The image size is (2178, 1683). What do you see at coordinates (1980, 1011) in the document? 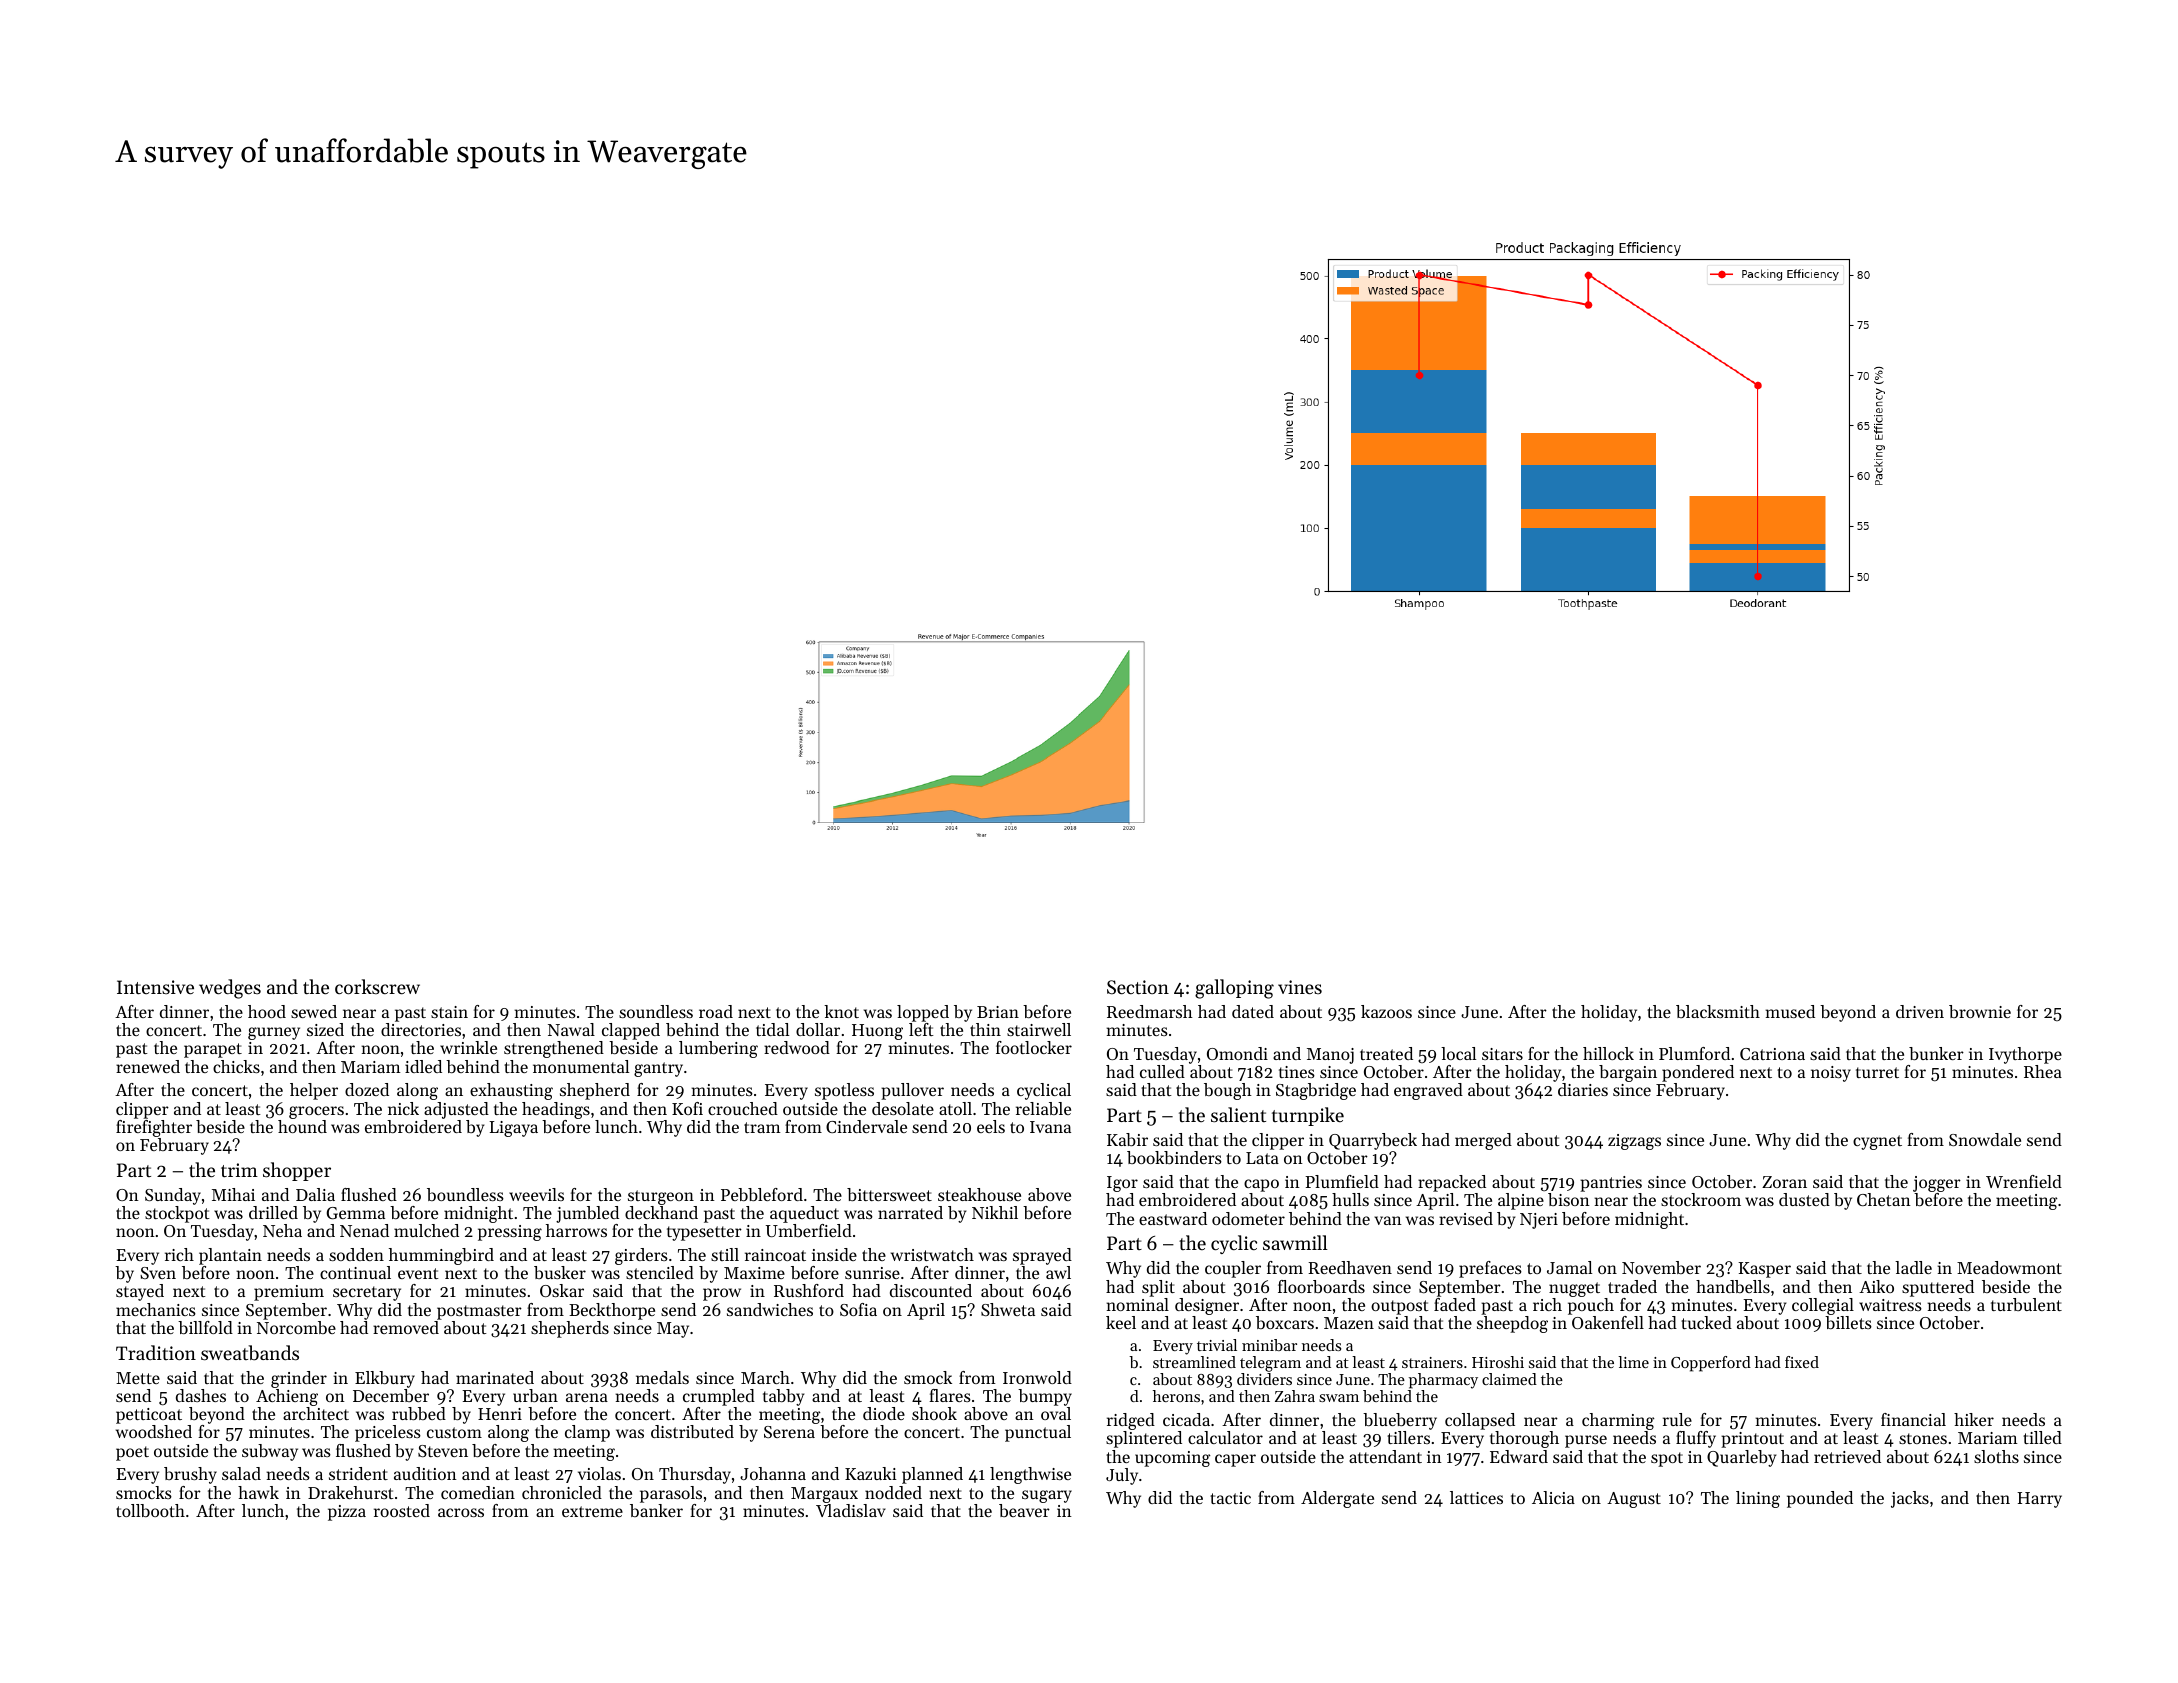
I see `brownie` at bounding box center [1980, 1011].
